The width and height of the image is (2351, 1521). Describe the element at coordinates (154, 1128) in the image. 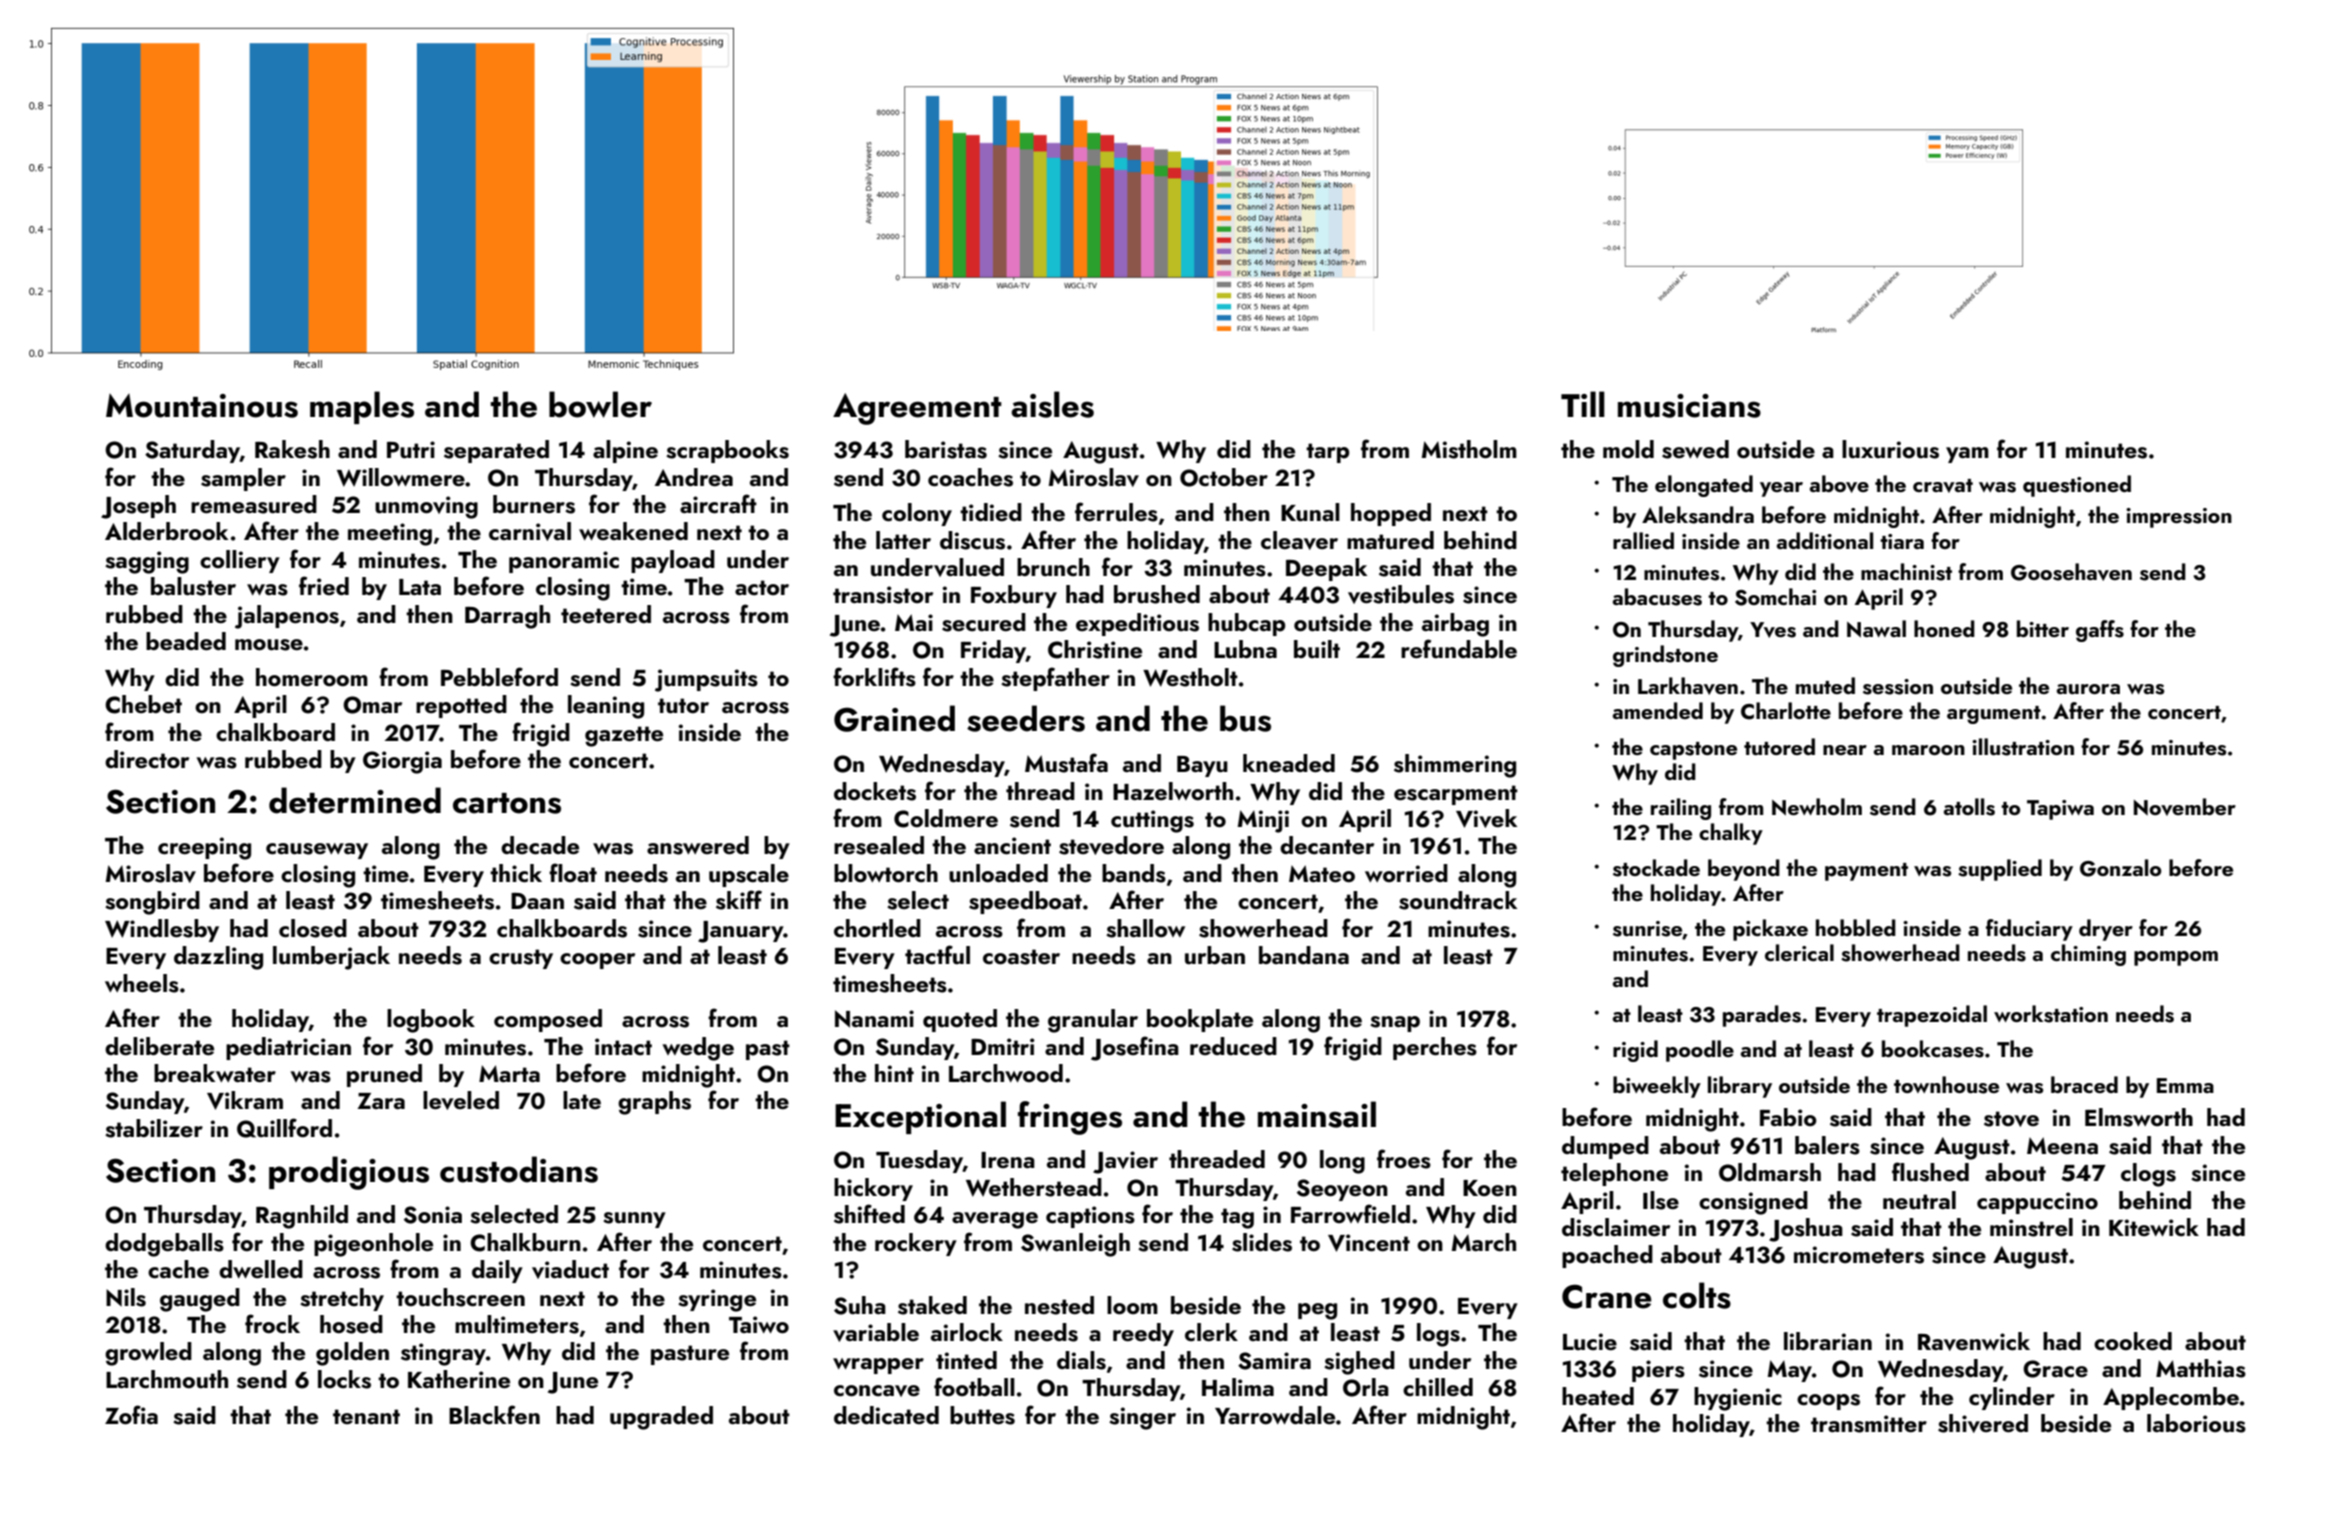

I see `stabilizer` at that location.
